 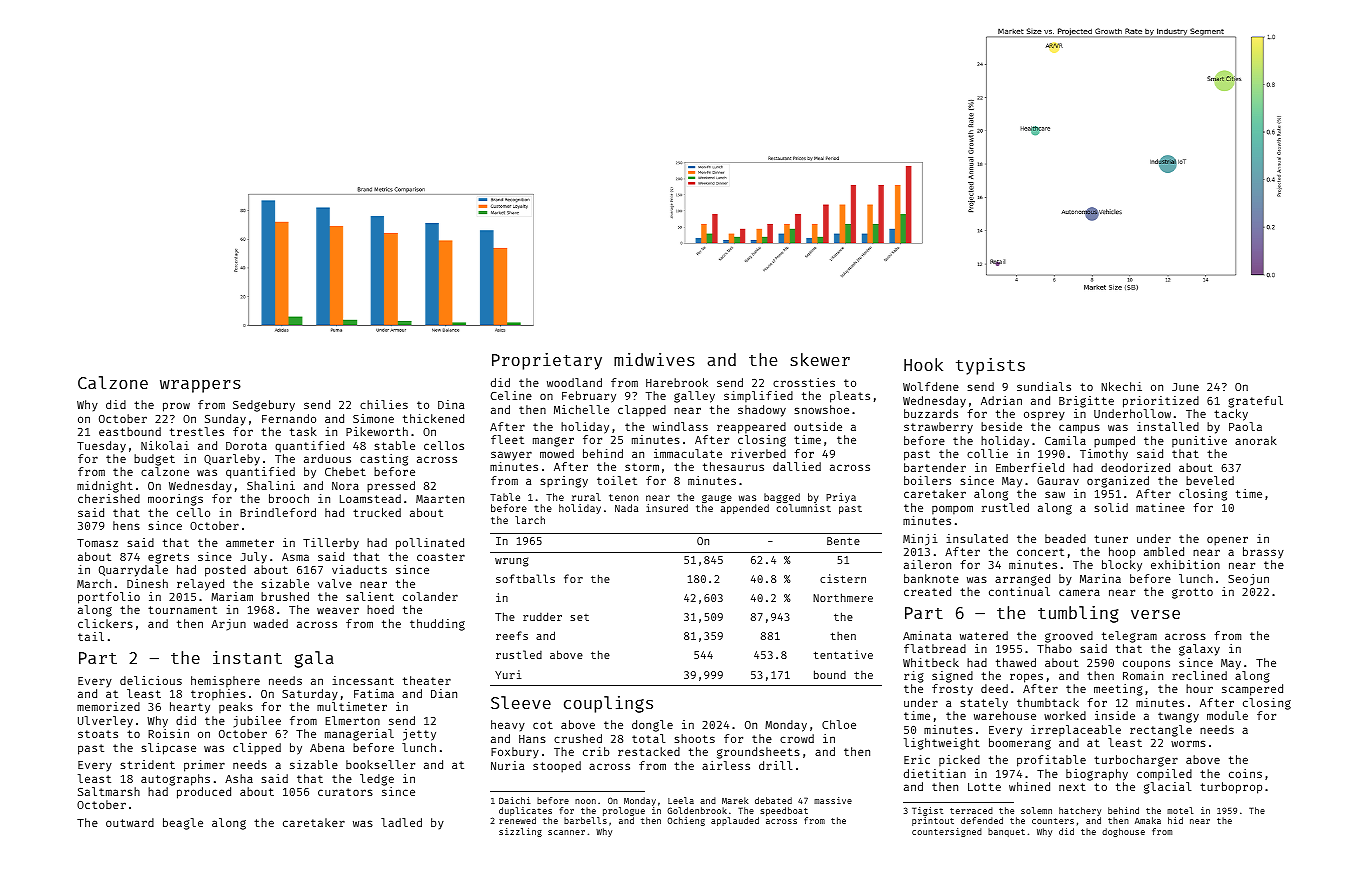 What do you see at coordinates (990, 366) in the document?
I see `typists` at bounding box center [990, 366].
